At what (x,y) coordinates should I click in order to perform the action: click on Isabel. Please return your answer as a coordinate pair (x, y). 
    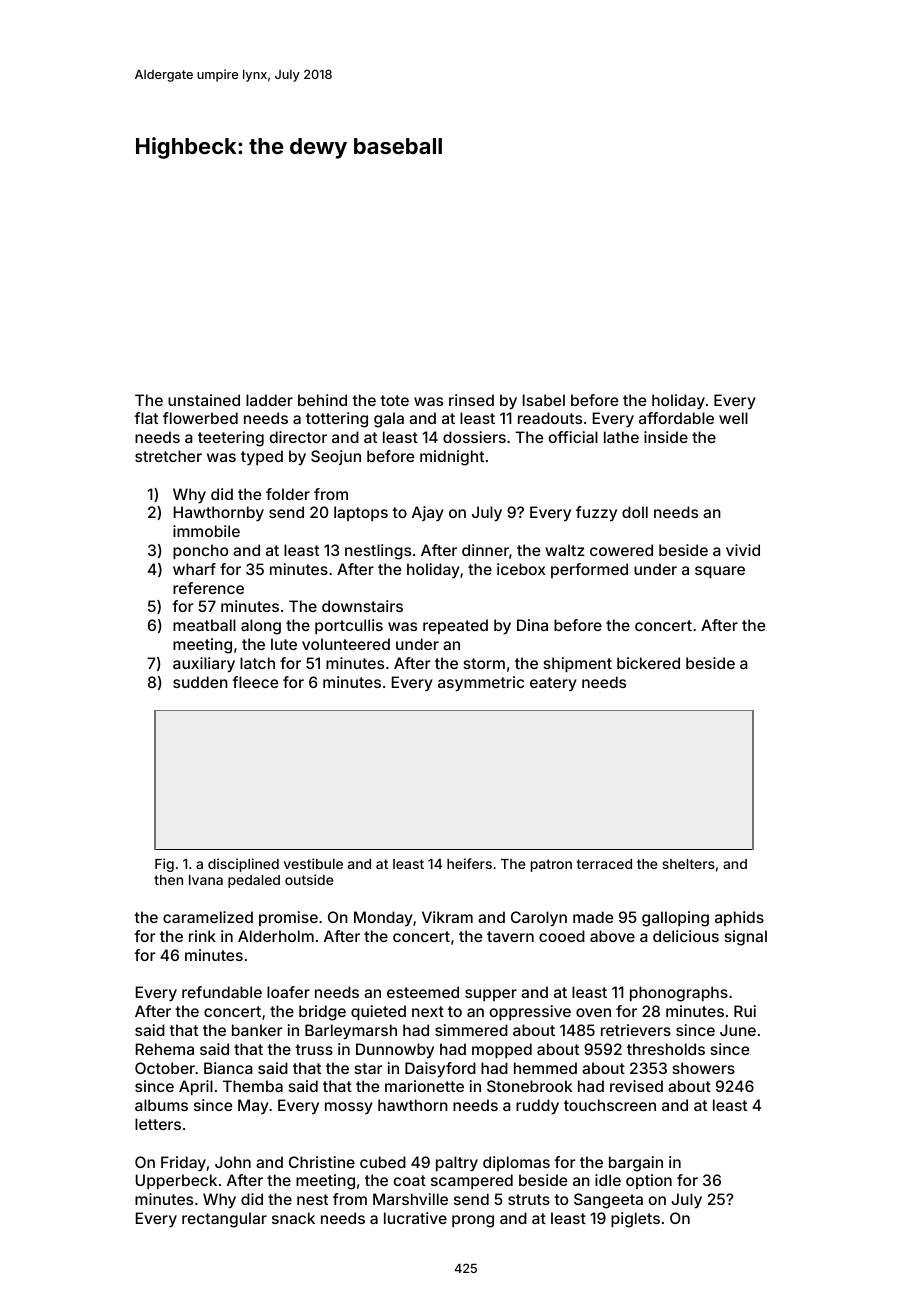
    Looking at the image, I should click on (544, 400).
